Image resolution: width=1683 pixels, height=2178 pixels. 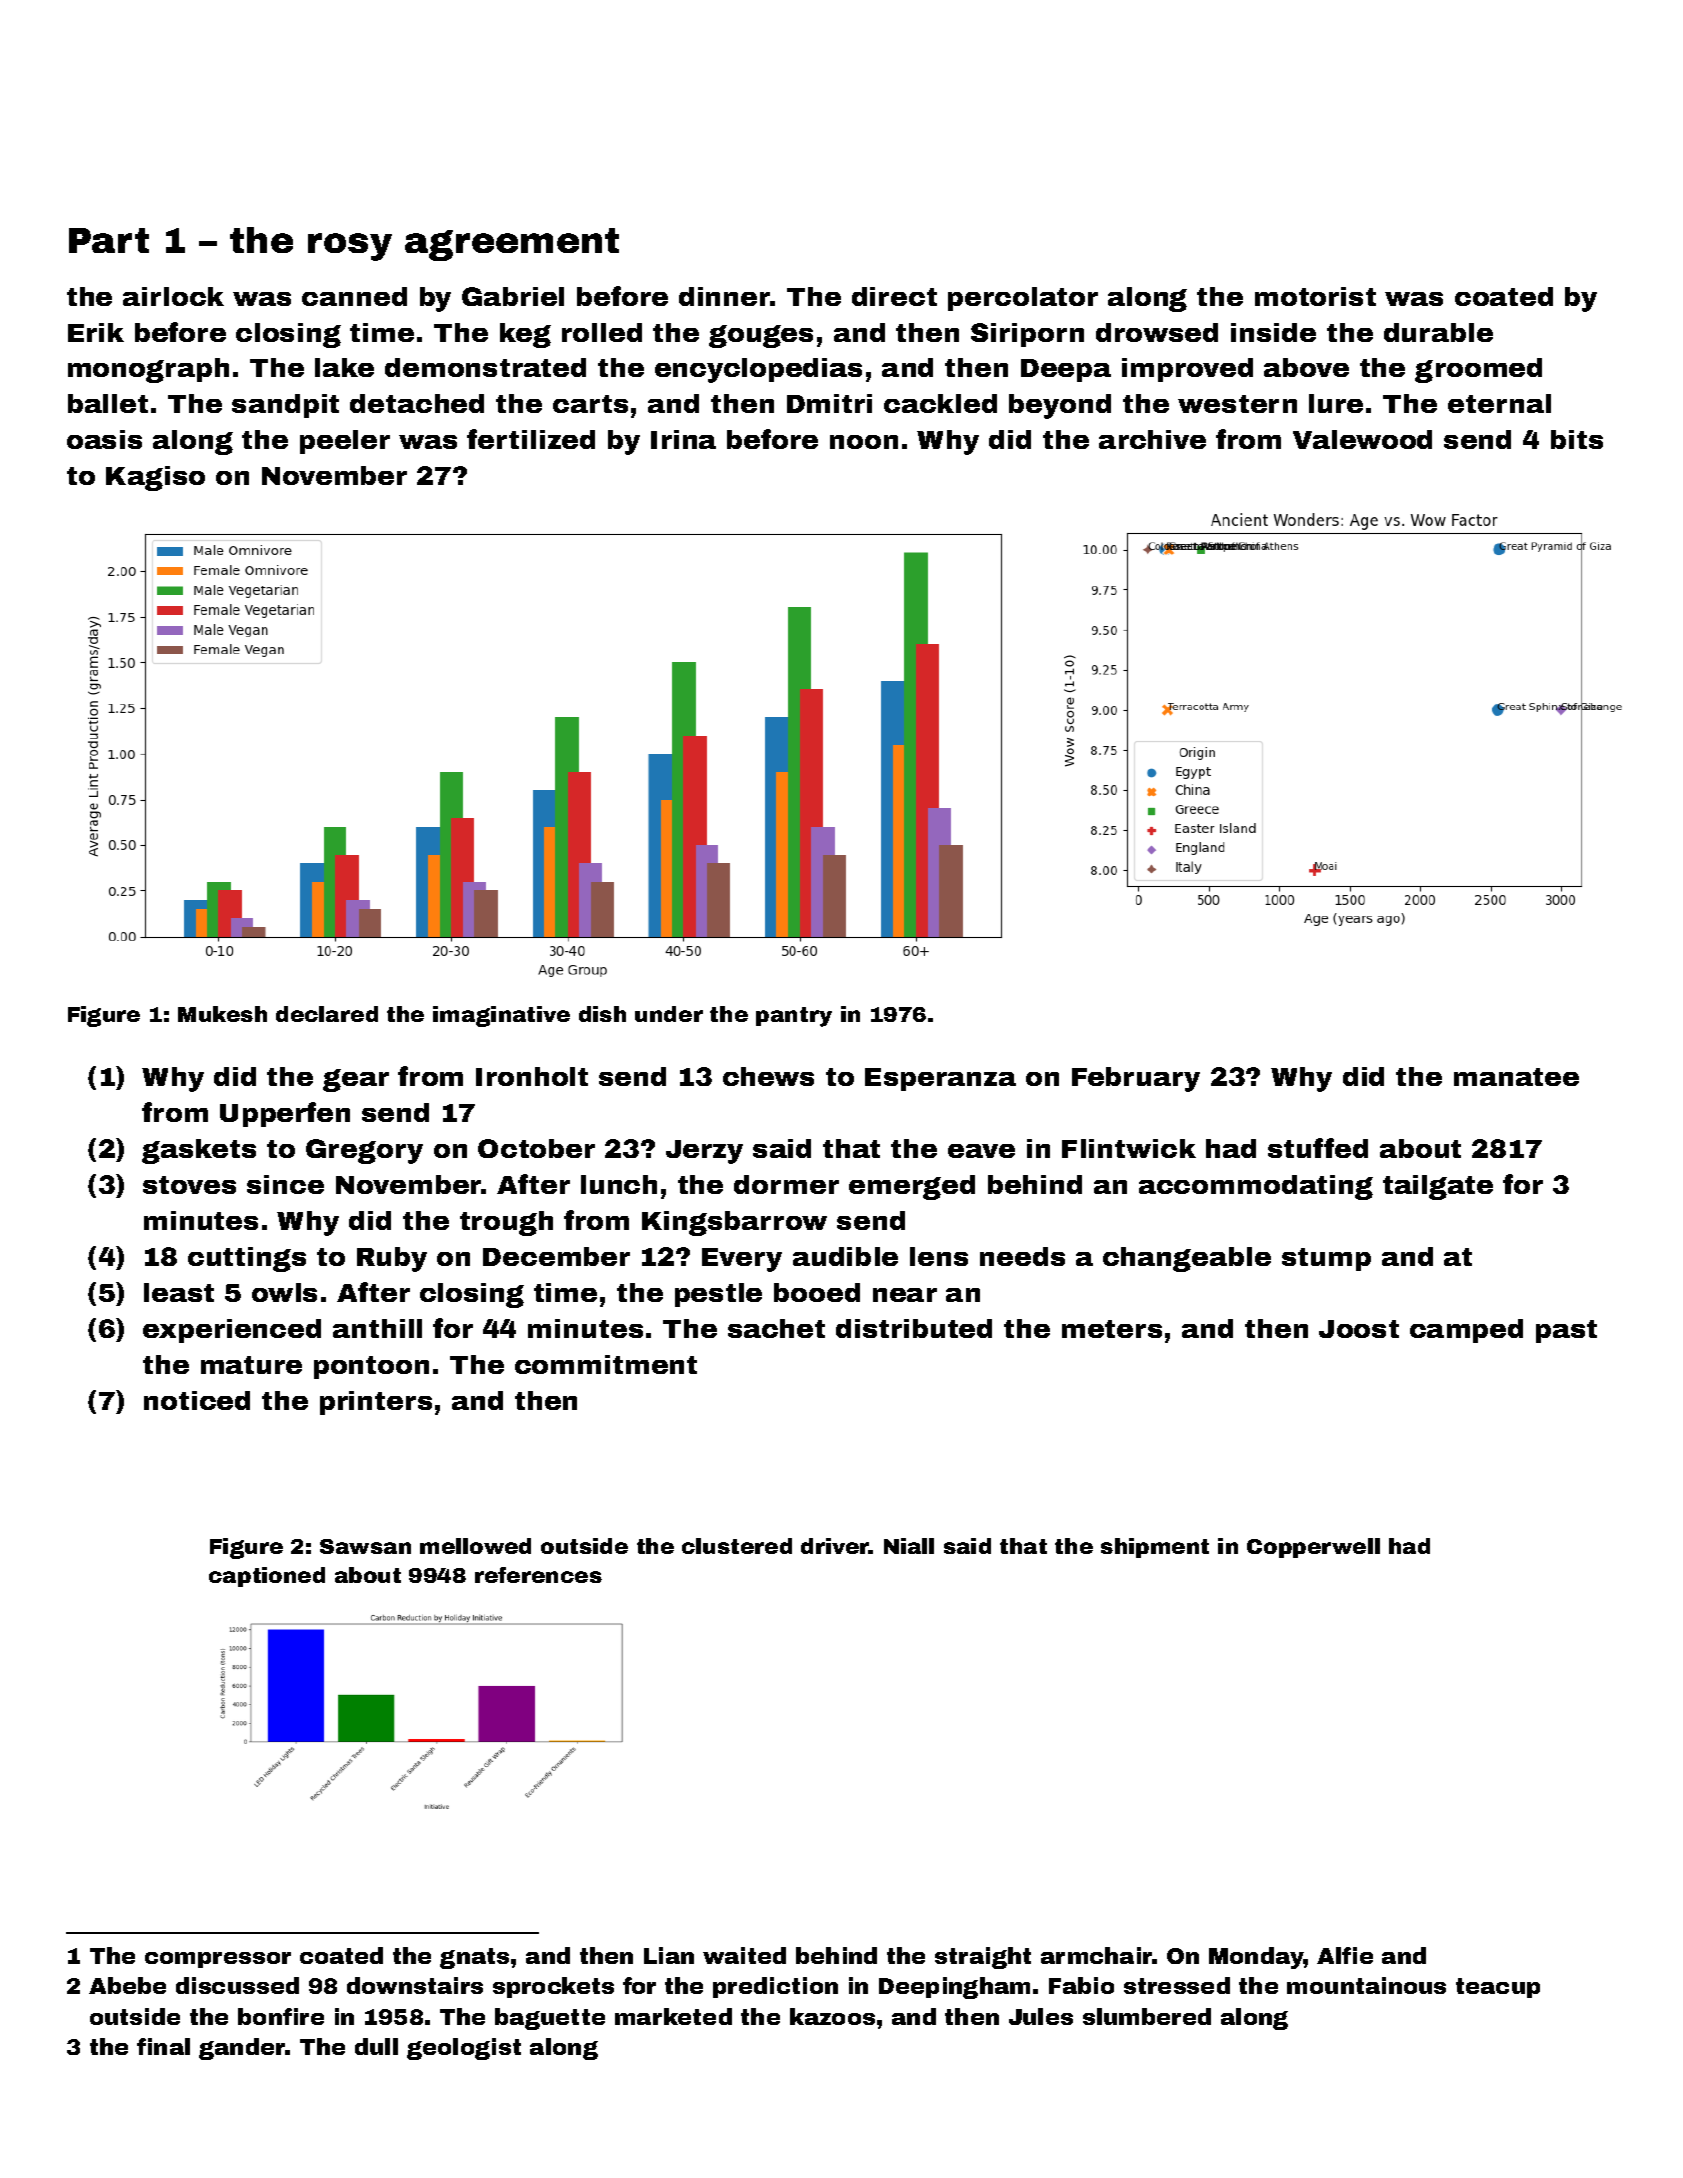 What do you see at coordinates (242, 2049) in the screenshot?
I see `gander` at bounding box center [242, 2049].
